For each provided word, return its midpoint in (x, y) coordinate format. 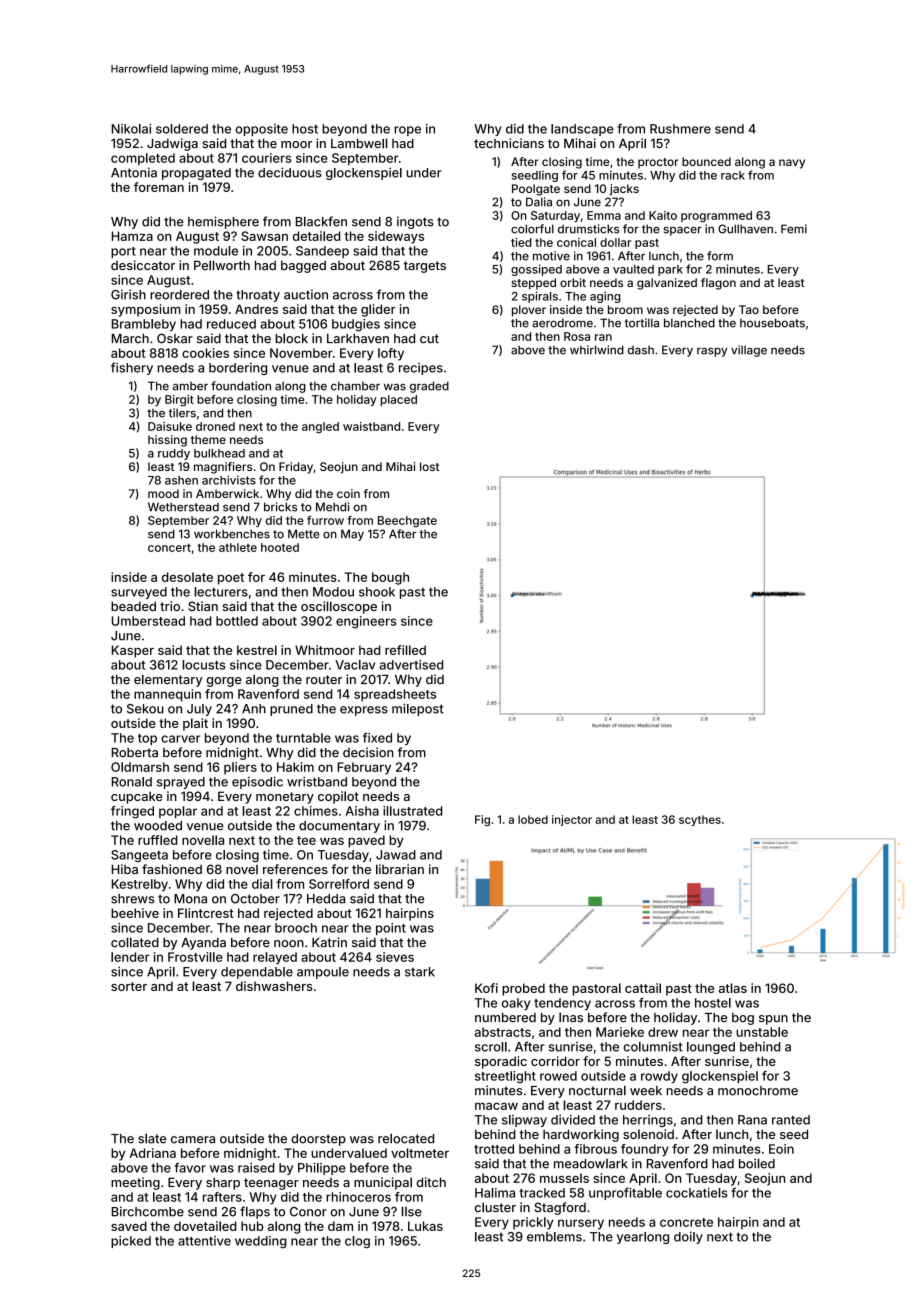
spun (773, 1020)
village (749, 351)
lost (429, 466)
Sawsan (264, 236)
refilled (405, 650)
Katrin (329, 942)
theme (208, 439)
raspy (712, 352)
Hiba (125, 869)
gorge (224, 682)
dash (641, 350)
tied (521, 242)
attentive (204, 1241)
